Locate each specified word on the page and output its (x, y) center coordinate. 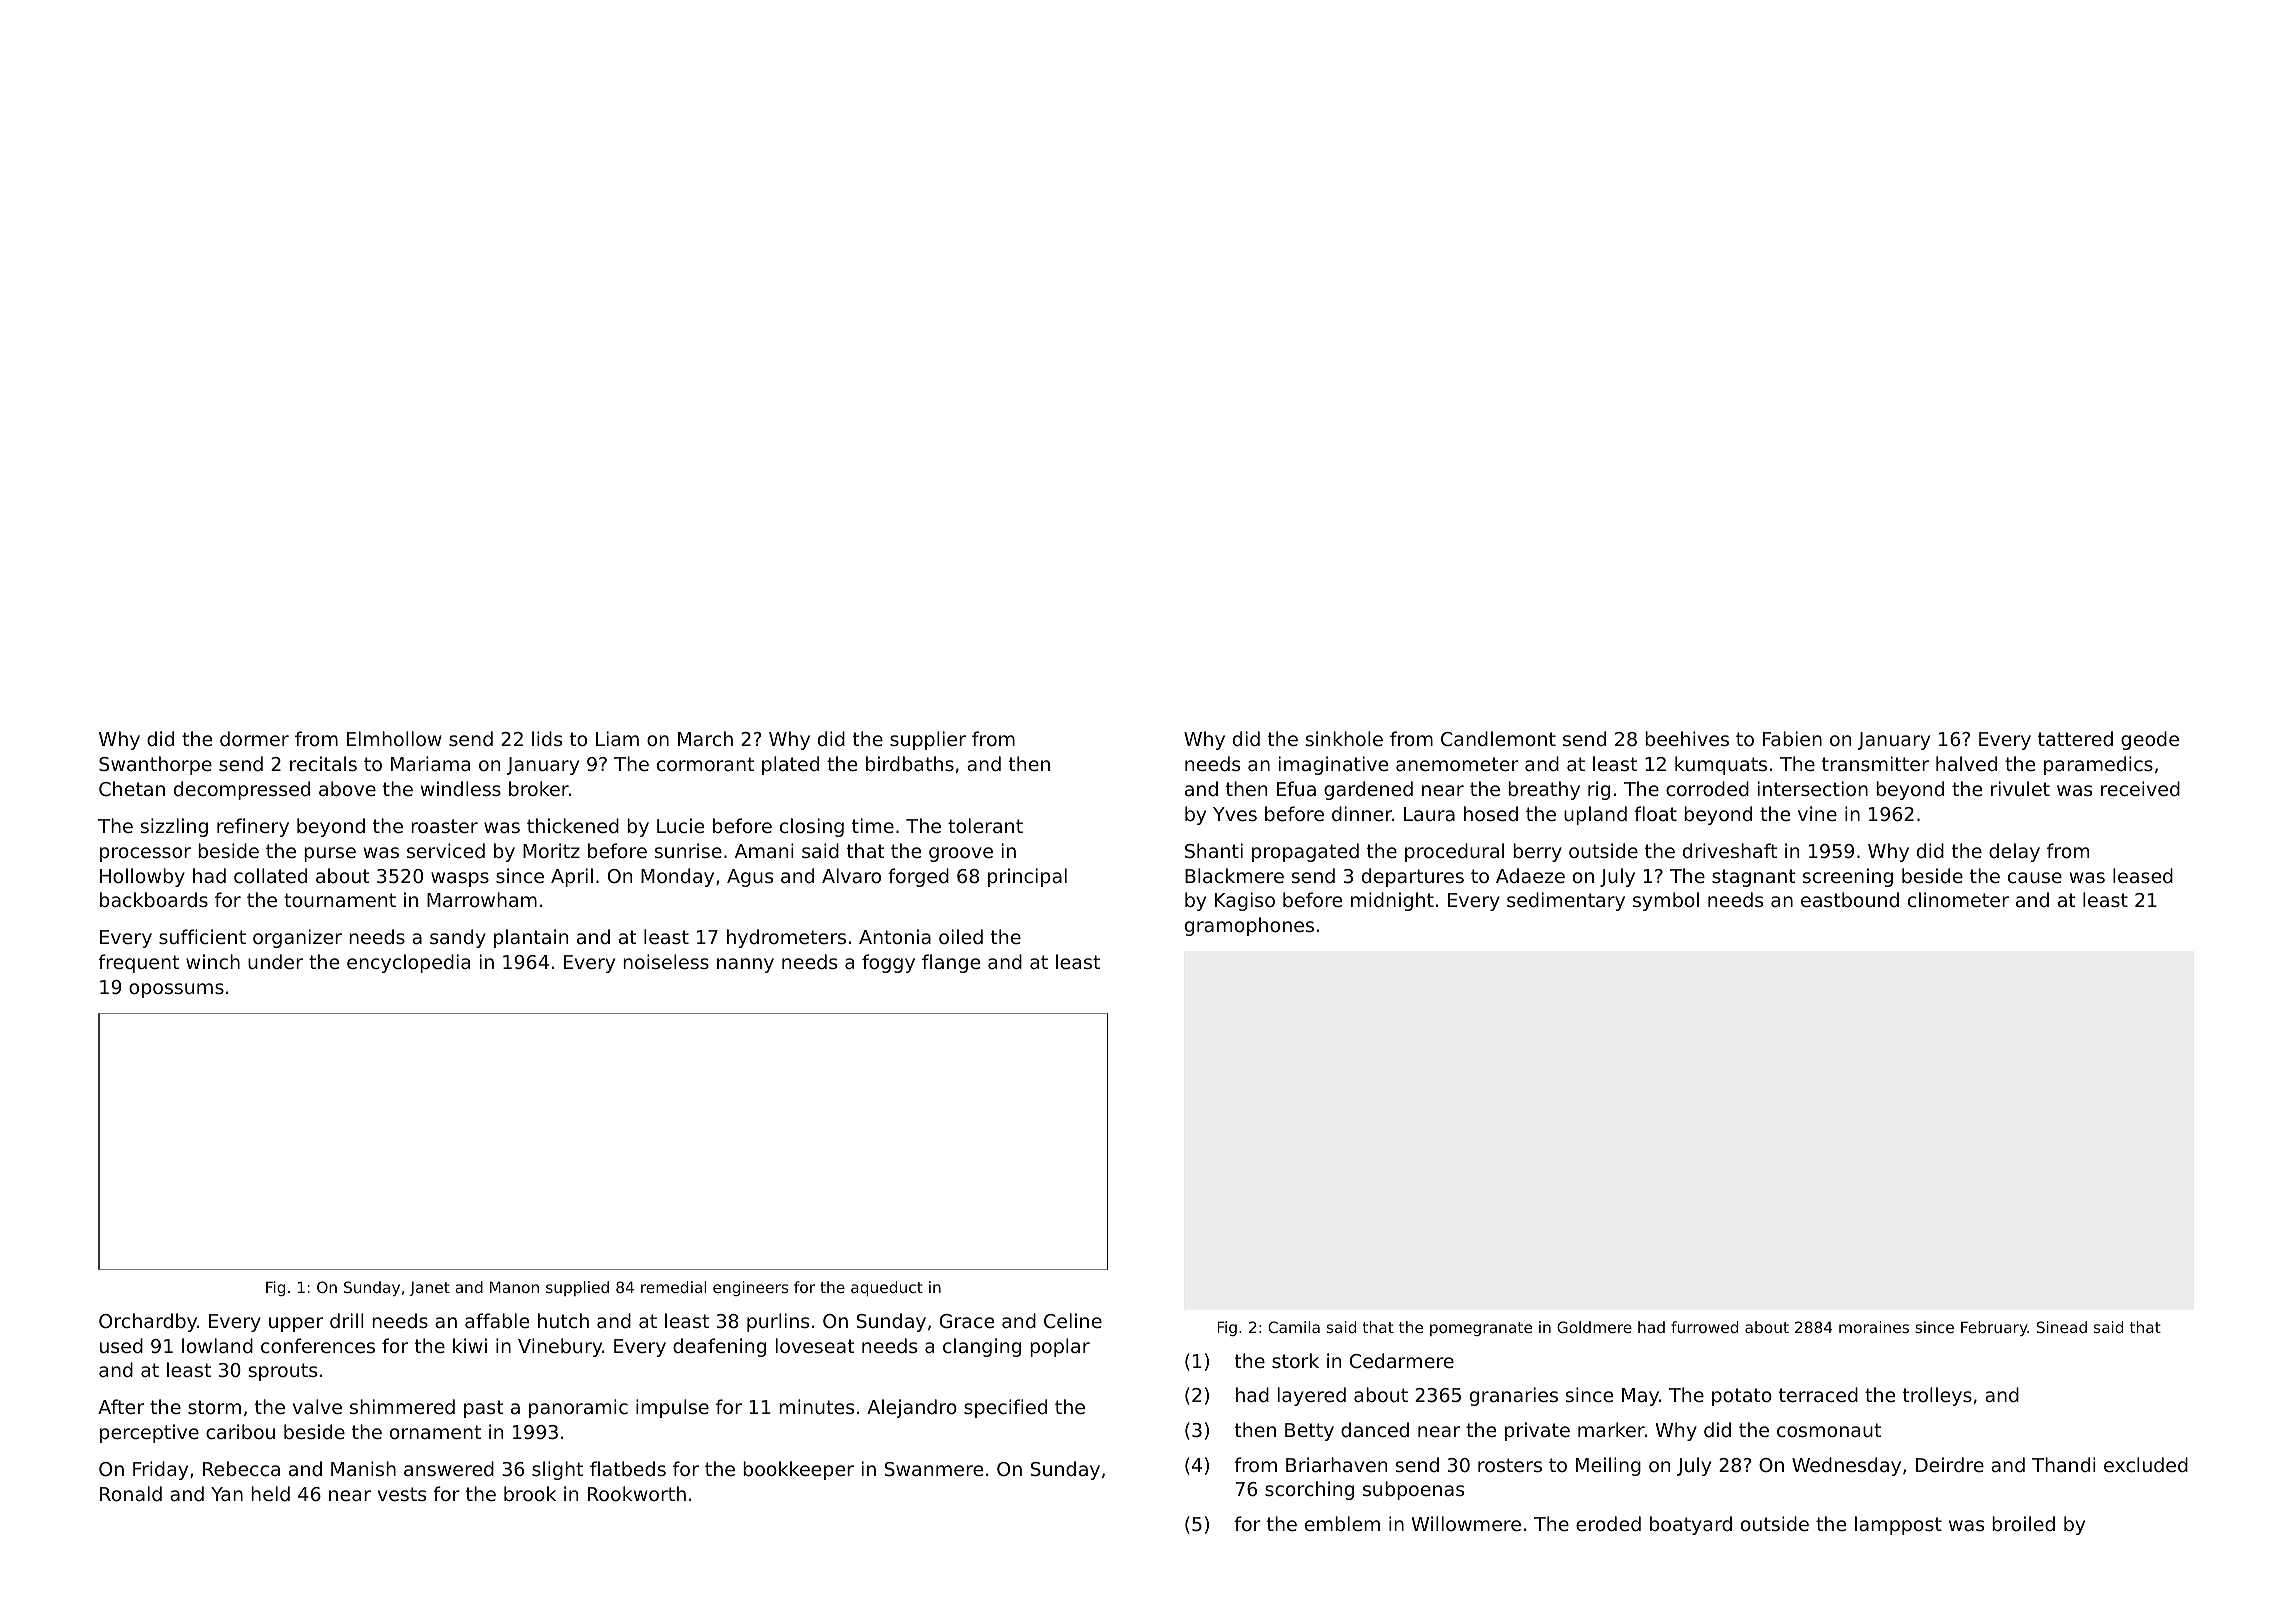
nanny (745, 965)
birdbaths (910, 763)
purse (330, 854)
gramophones (1249, 926)
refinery (253, 827)
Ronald (131, 1493)
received (2140, 788)
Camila (1294, 1327)
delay (2014, 852)
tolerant (985, 825)
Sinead (2062, 1327)
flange (951, 963)
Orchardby (148, 1322)
